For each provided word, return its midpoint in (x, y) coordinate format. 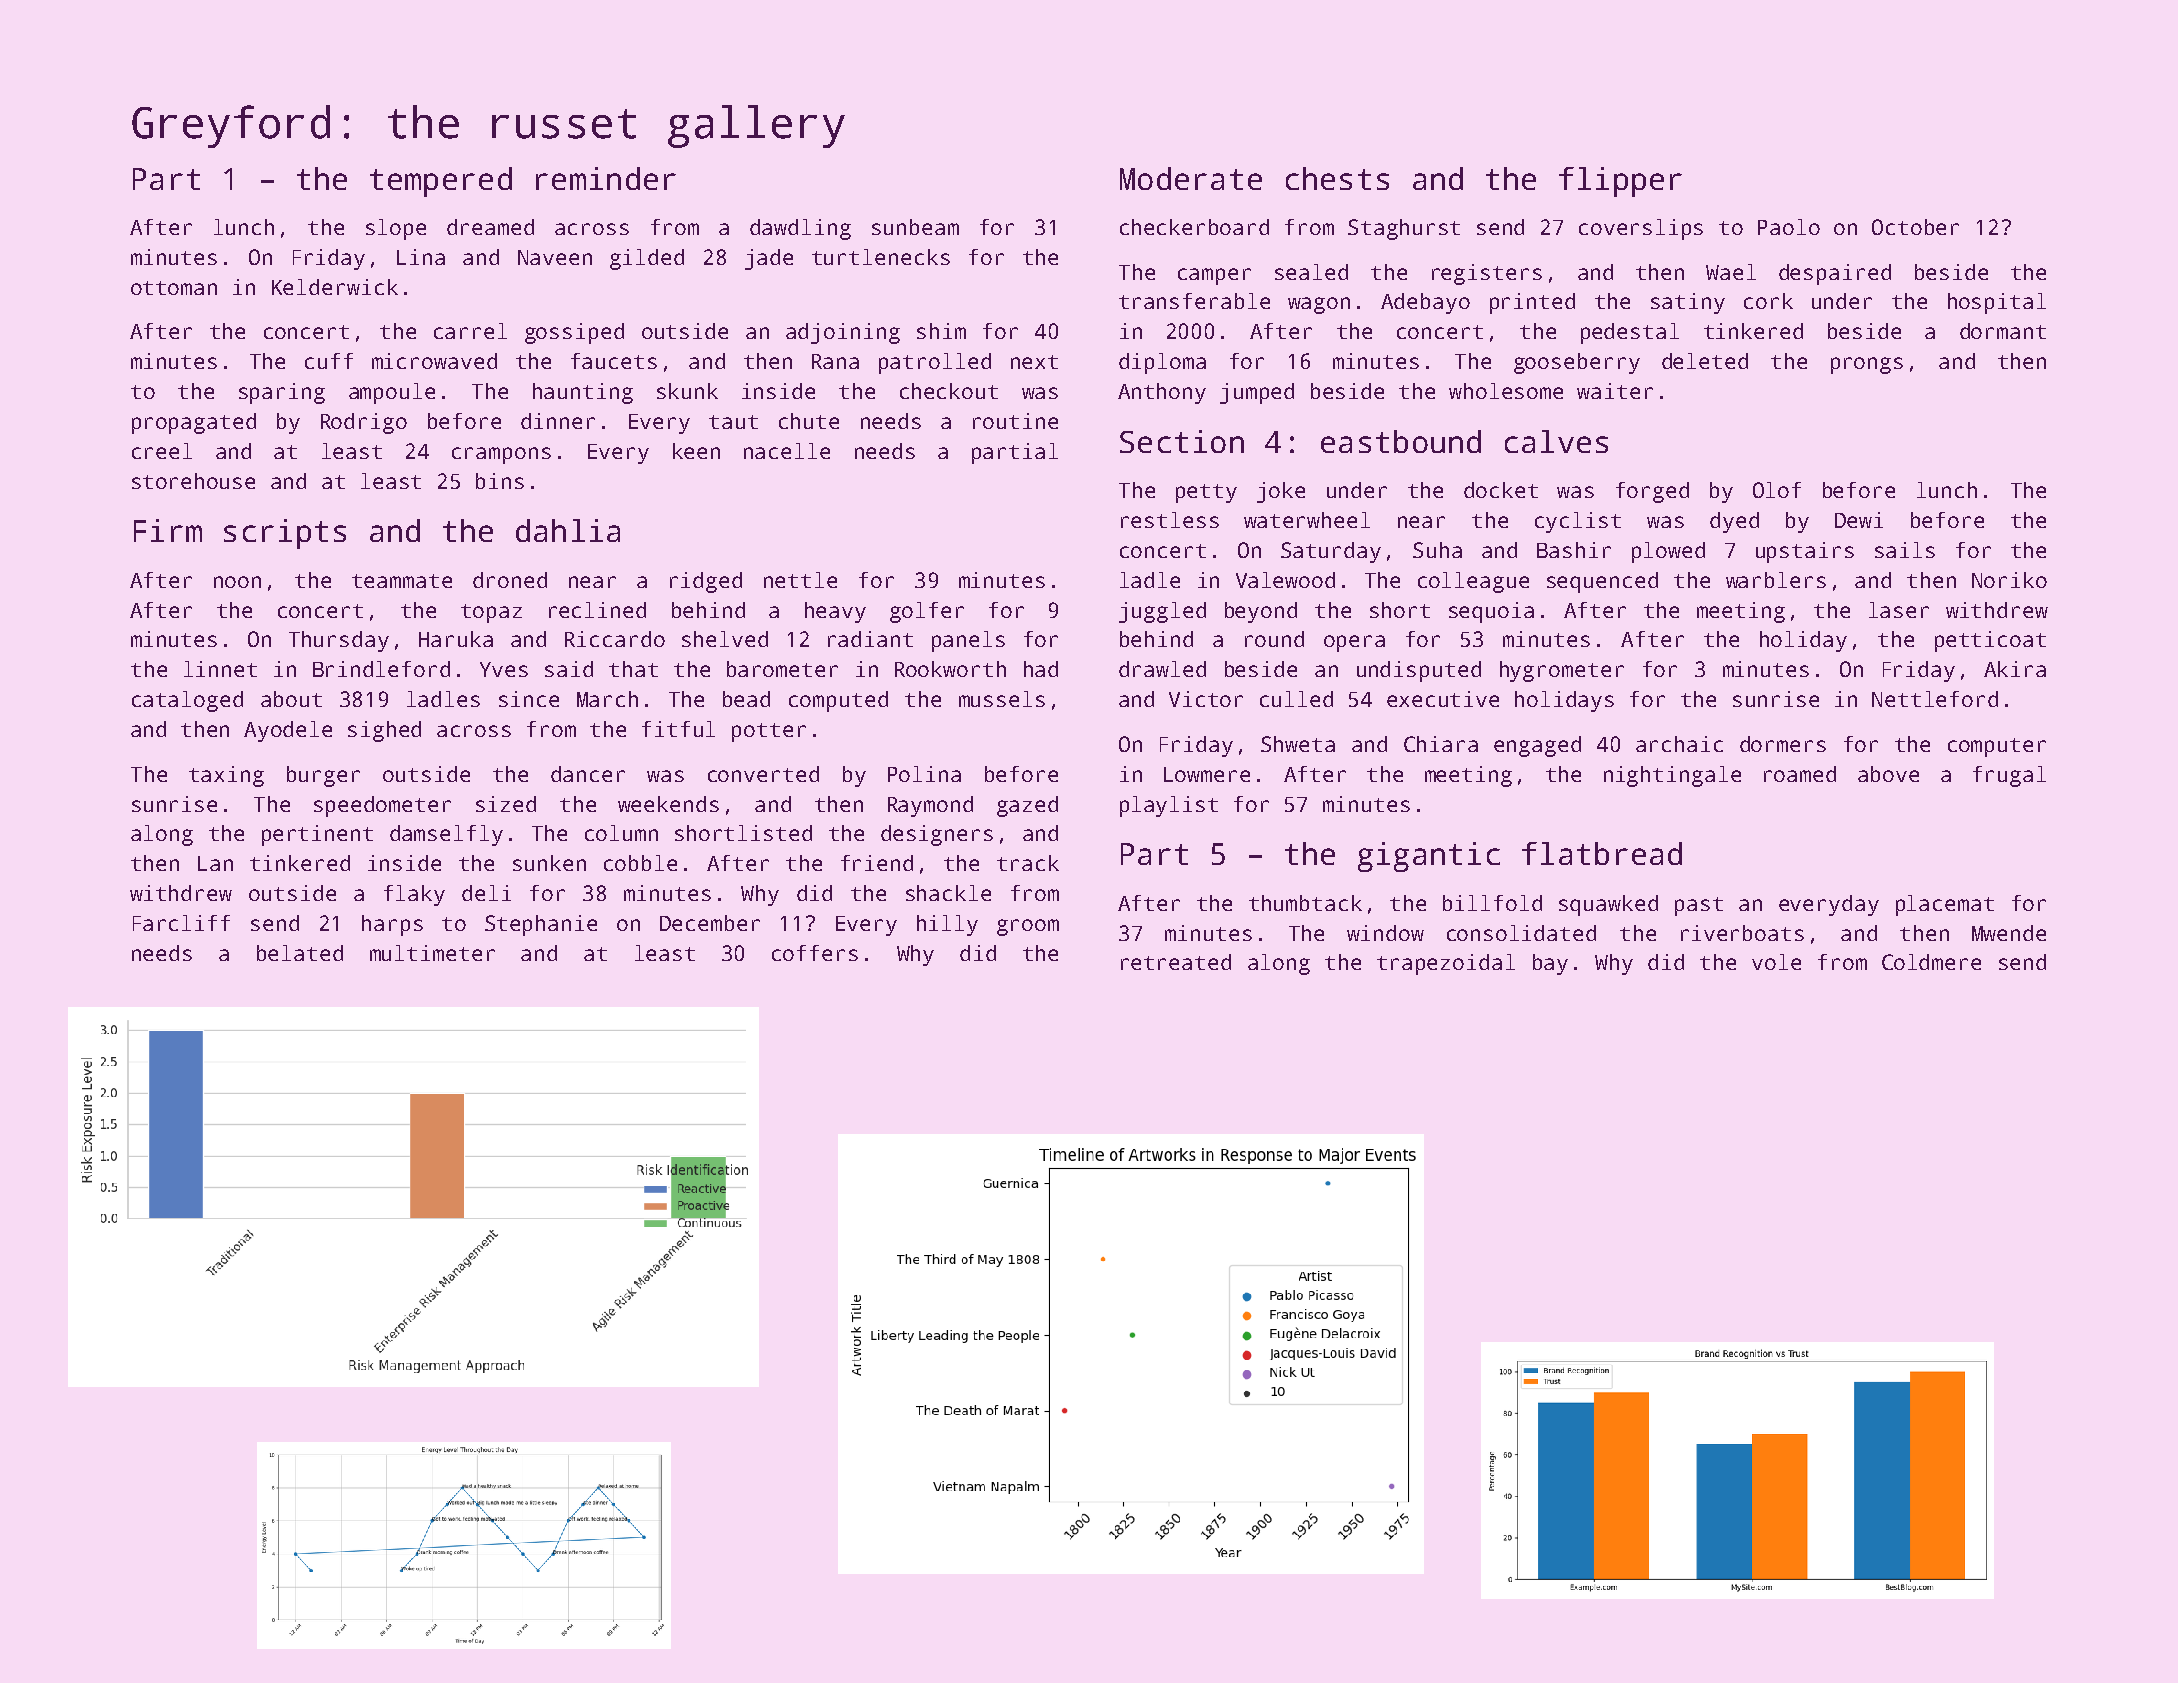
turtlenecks (881, 257)
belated (300, 953)
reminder (606, 178)
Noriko (2009, 580)
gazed (1027, 806)
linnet (220, 669)
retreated (1176, 962)
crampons (501, 455)
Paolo (1789, 227)
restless (1170, 520)
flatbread (1602, 853)
